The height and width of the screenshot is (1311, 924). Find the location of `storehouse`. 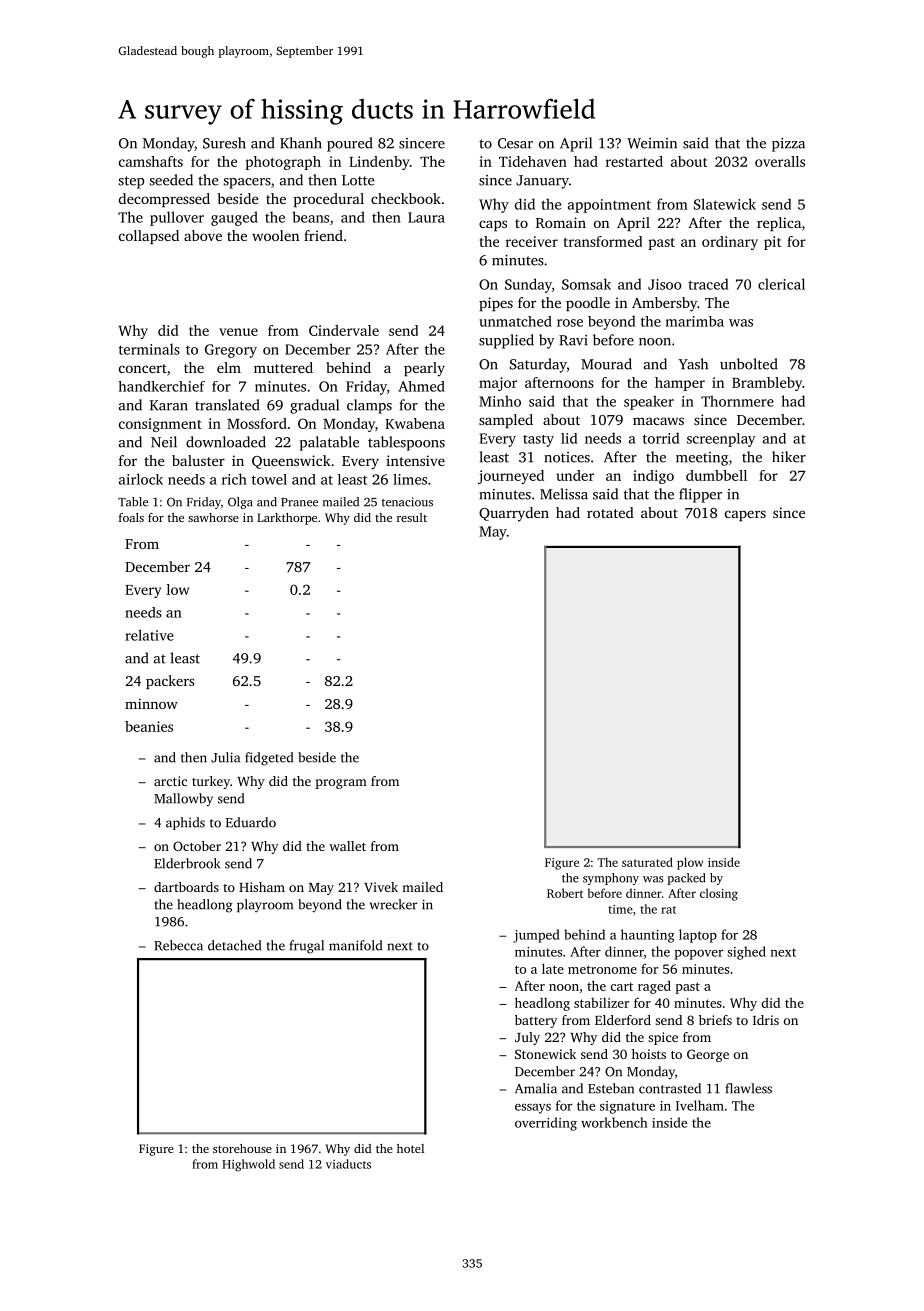

storehouse is located at coordinates (242, 1148).
